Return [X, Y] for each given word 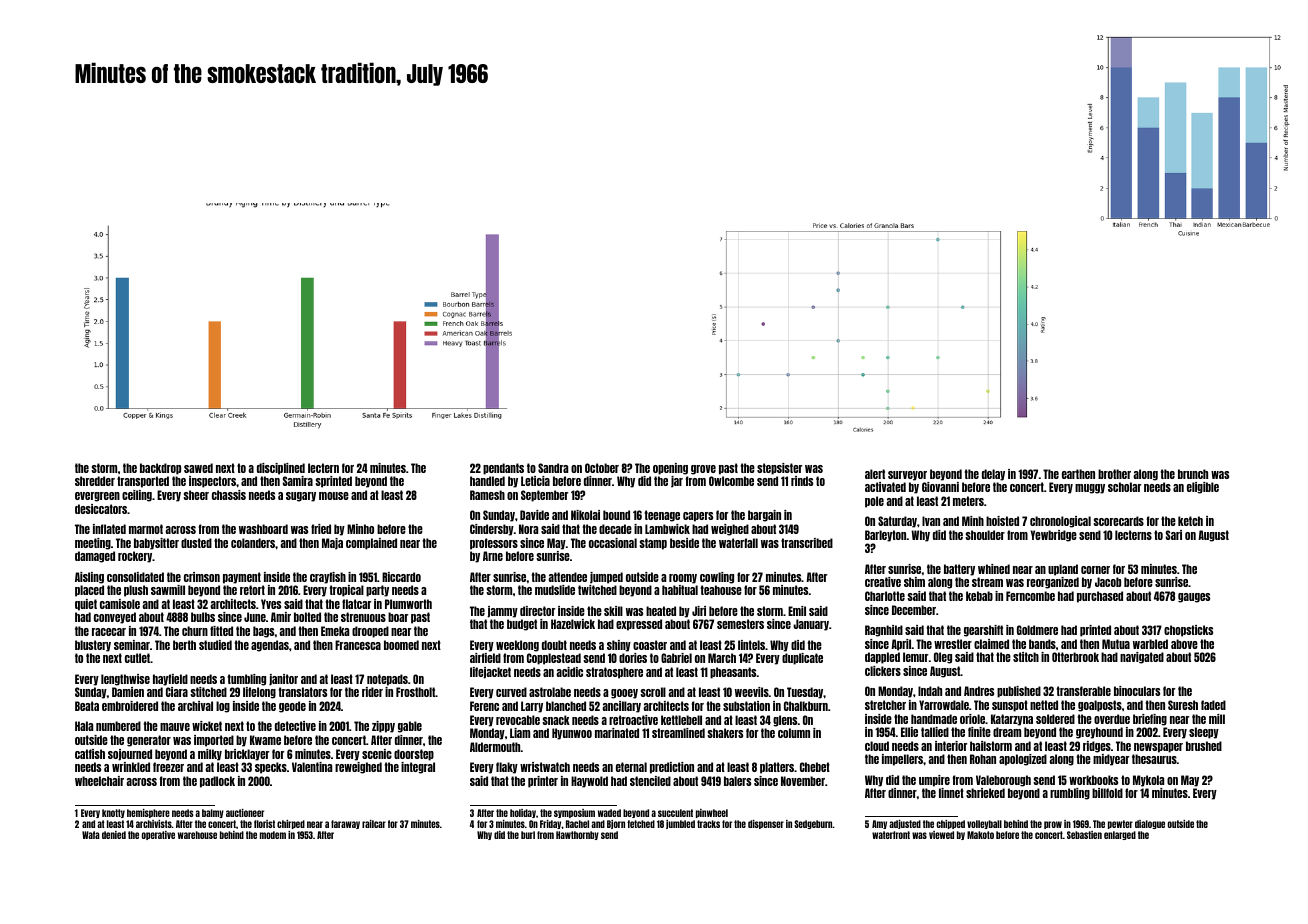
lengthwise [125, 680]
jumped [606, 578]
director [537, 611]
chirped [291, 824]
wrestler [953, 644]
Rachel [577, 824]
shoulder [985, 535]
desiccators [101, 509]
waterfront [891, 835]
